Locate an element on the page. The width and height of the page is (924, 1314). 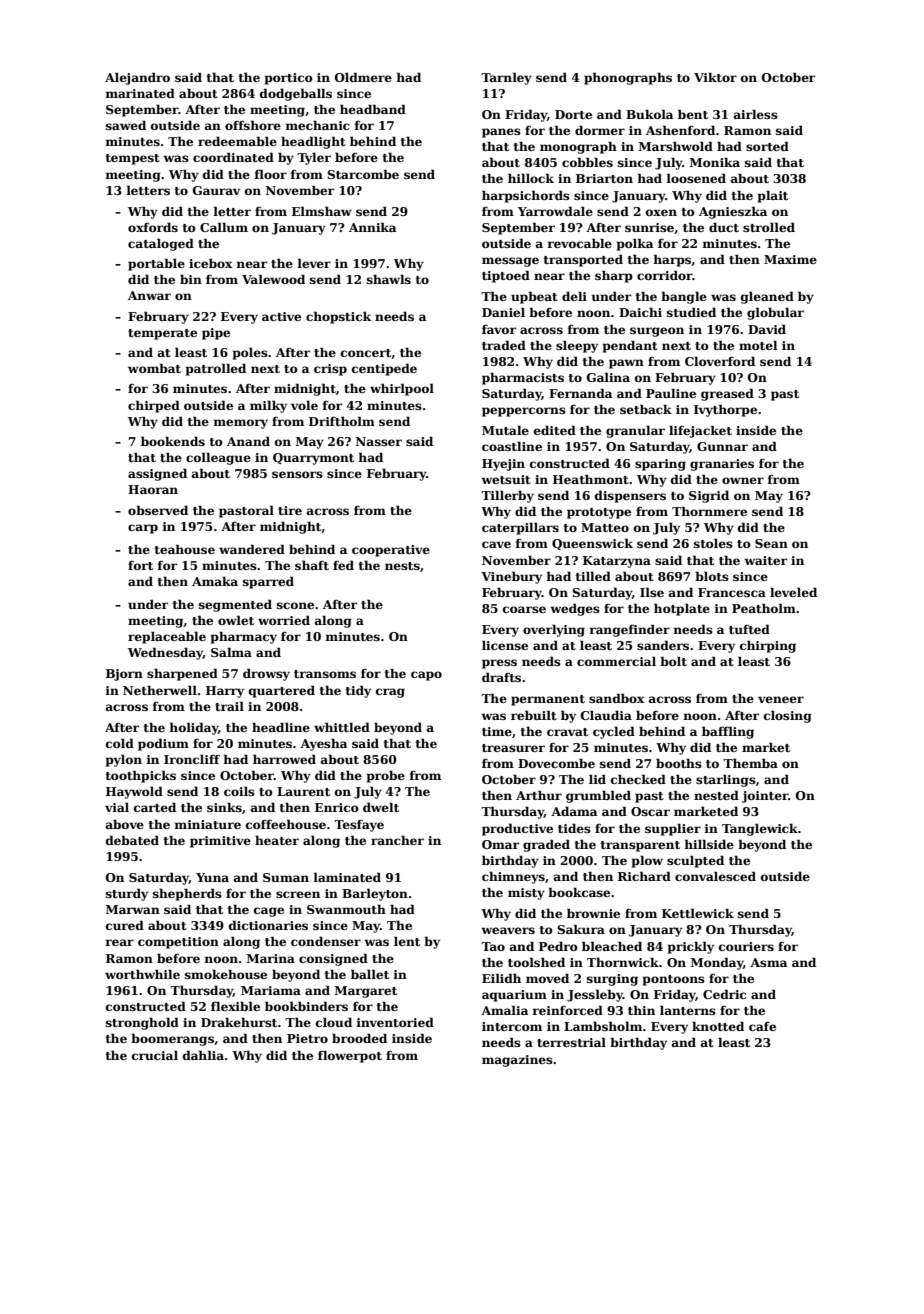
Laurent is located at coordinates (303, 791).
